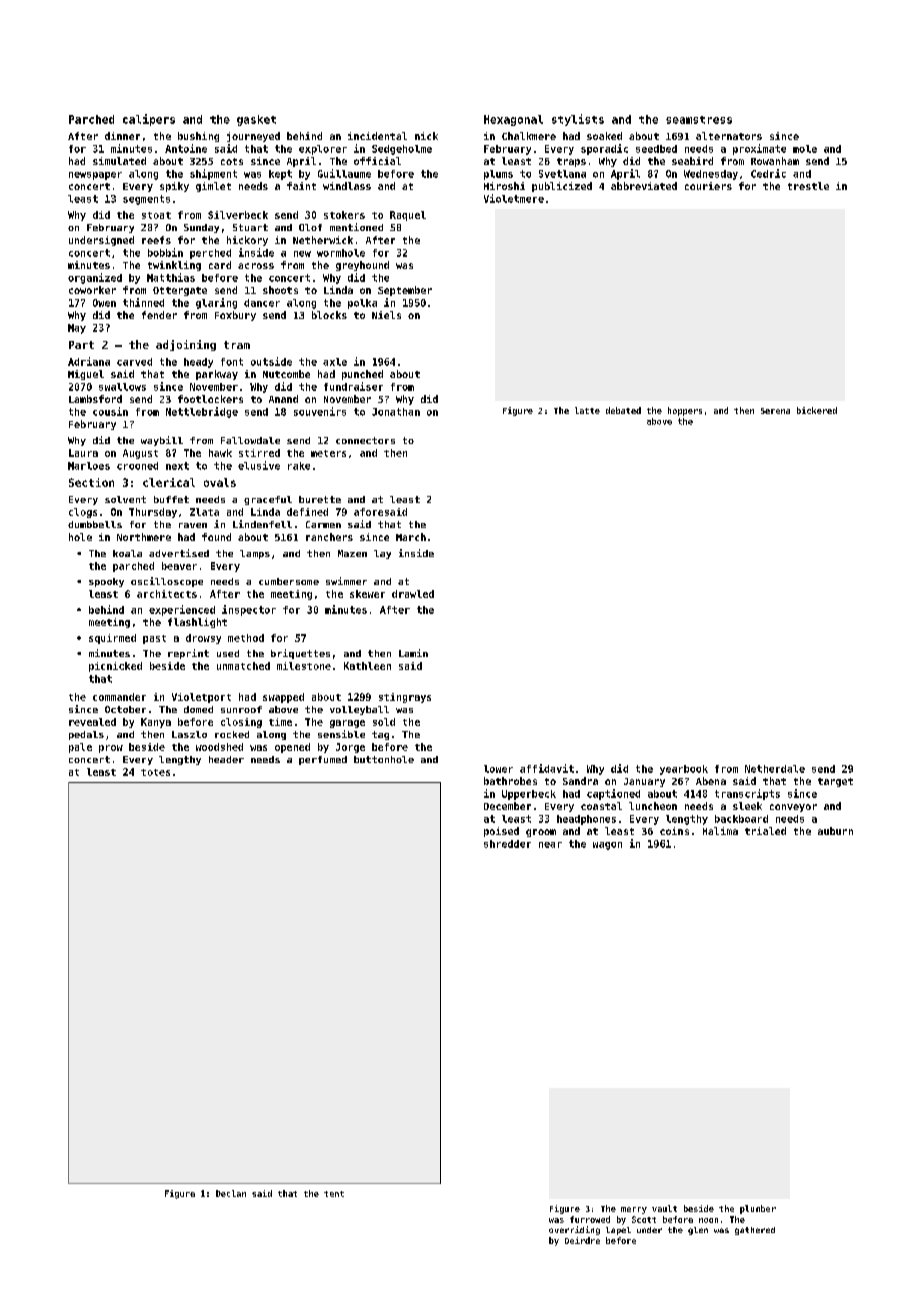  I want to click on lay, so click(382, 554).
